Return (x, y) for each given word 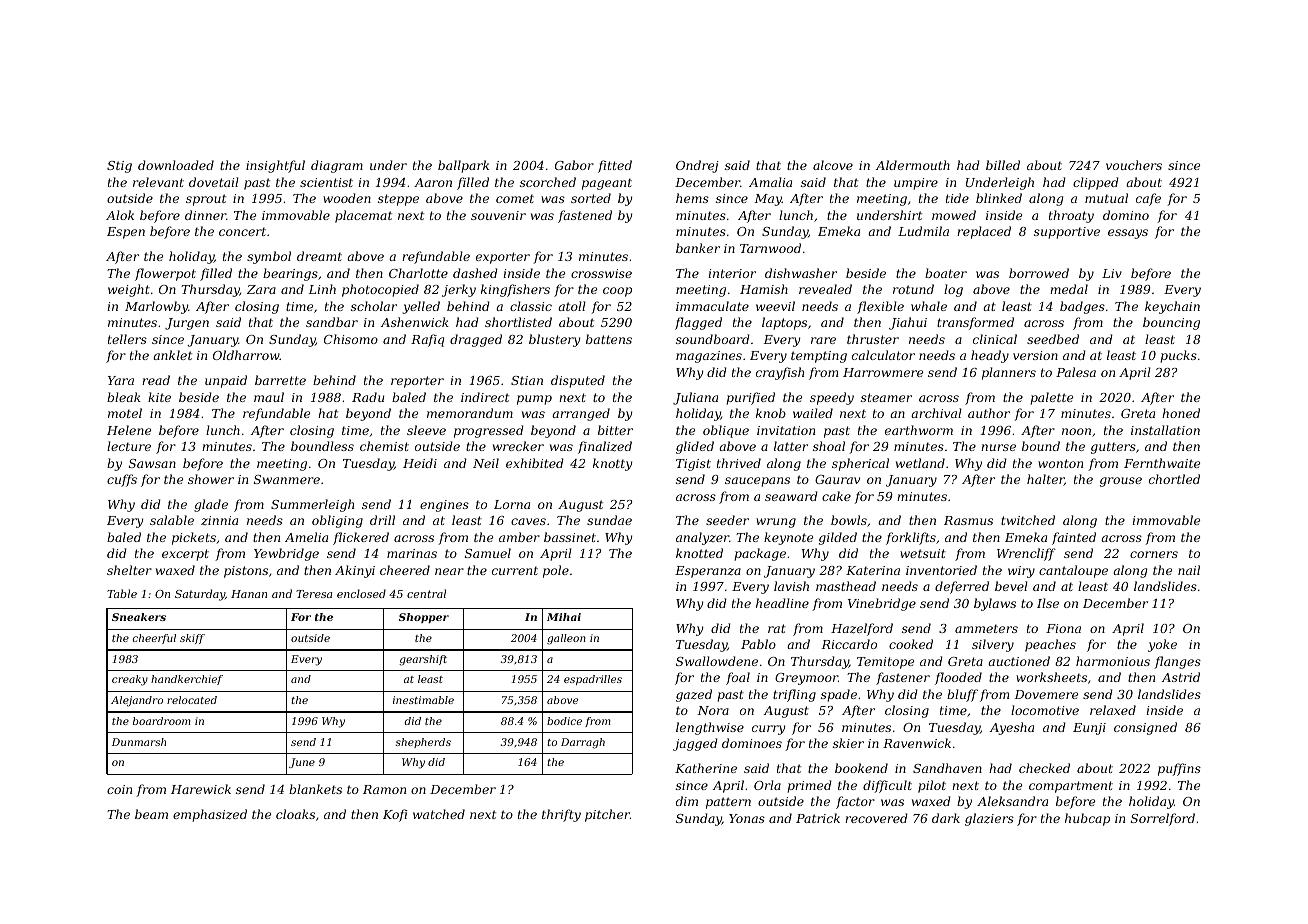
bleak (124, 397)
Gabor (574, 165)
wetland (920, 463)
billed (1003, 165)
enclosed (361, 593)
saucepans (757, 482)
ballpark (463, 166)
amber (519, 537)
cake (836, 496)
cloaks (295, 814)
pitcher (607, 815)
